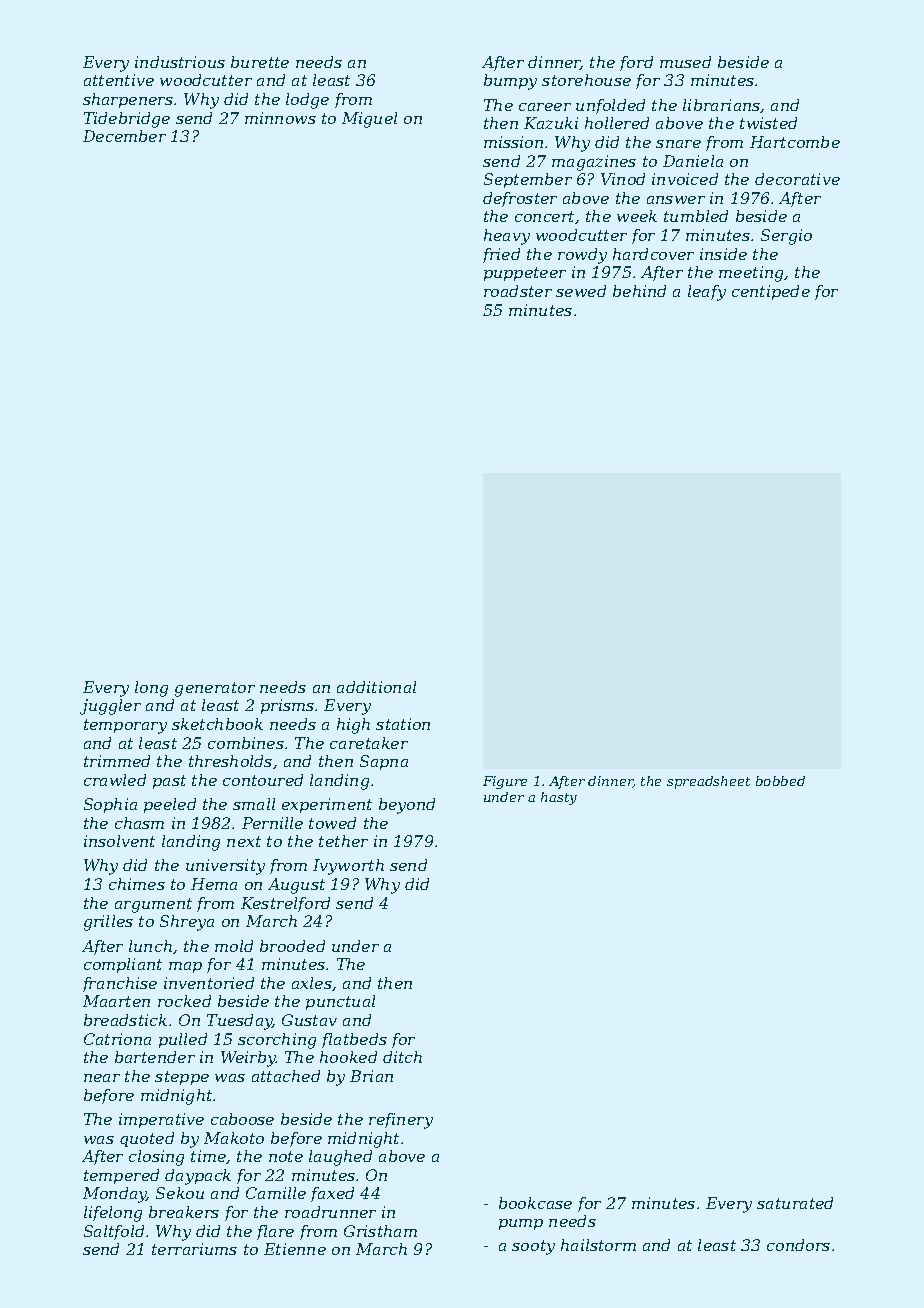 The width and height of the page is (924, 1308). What do you see at coordinates (280, 118) in the page?
I see `minnows` at bounding box center [280, 118].
